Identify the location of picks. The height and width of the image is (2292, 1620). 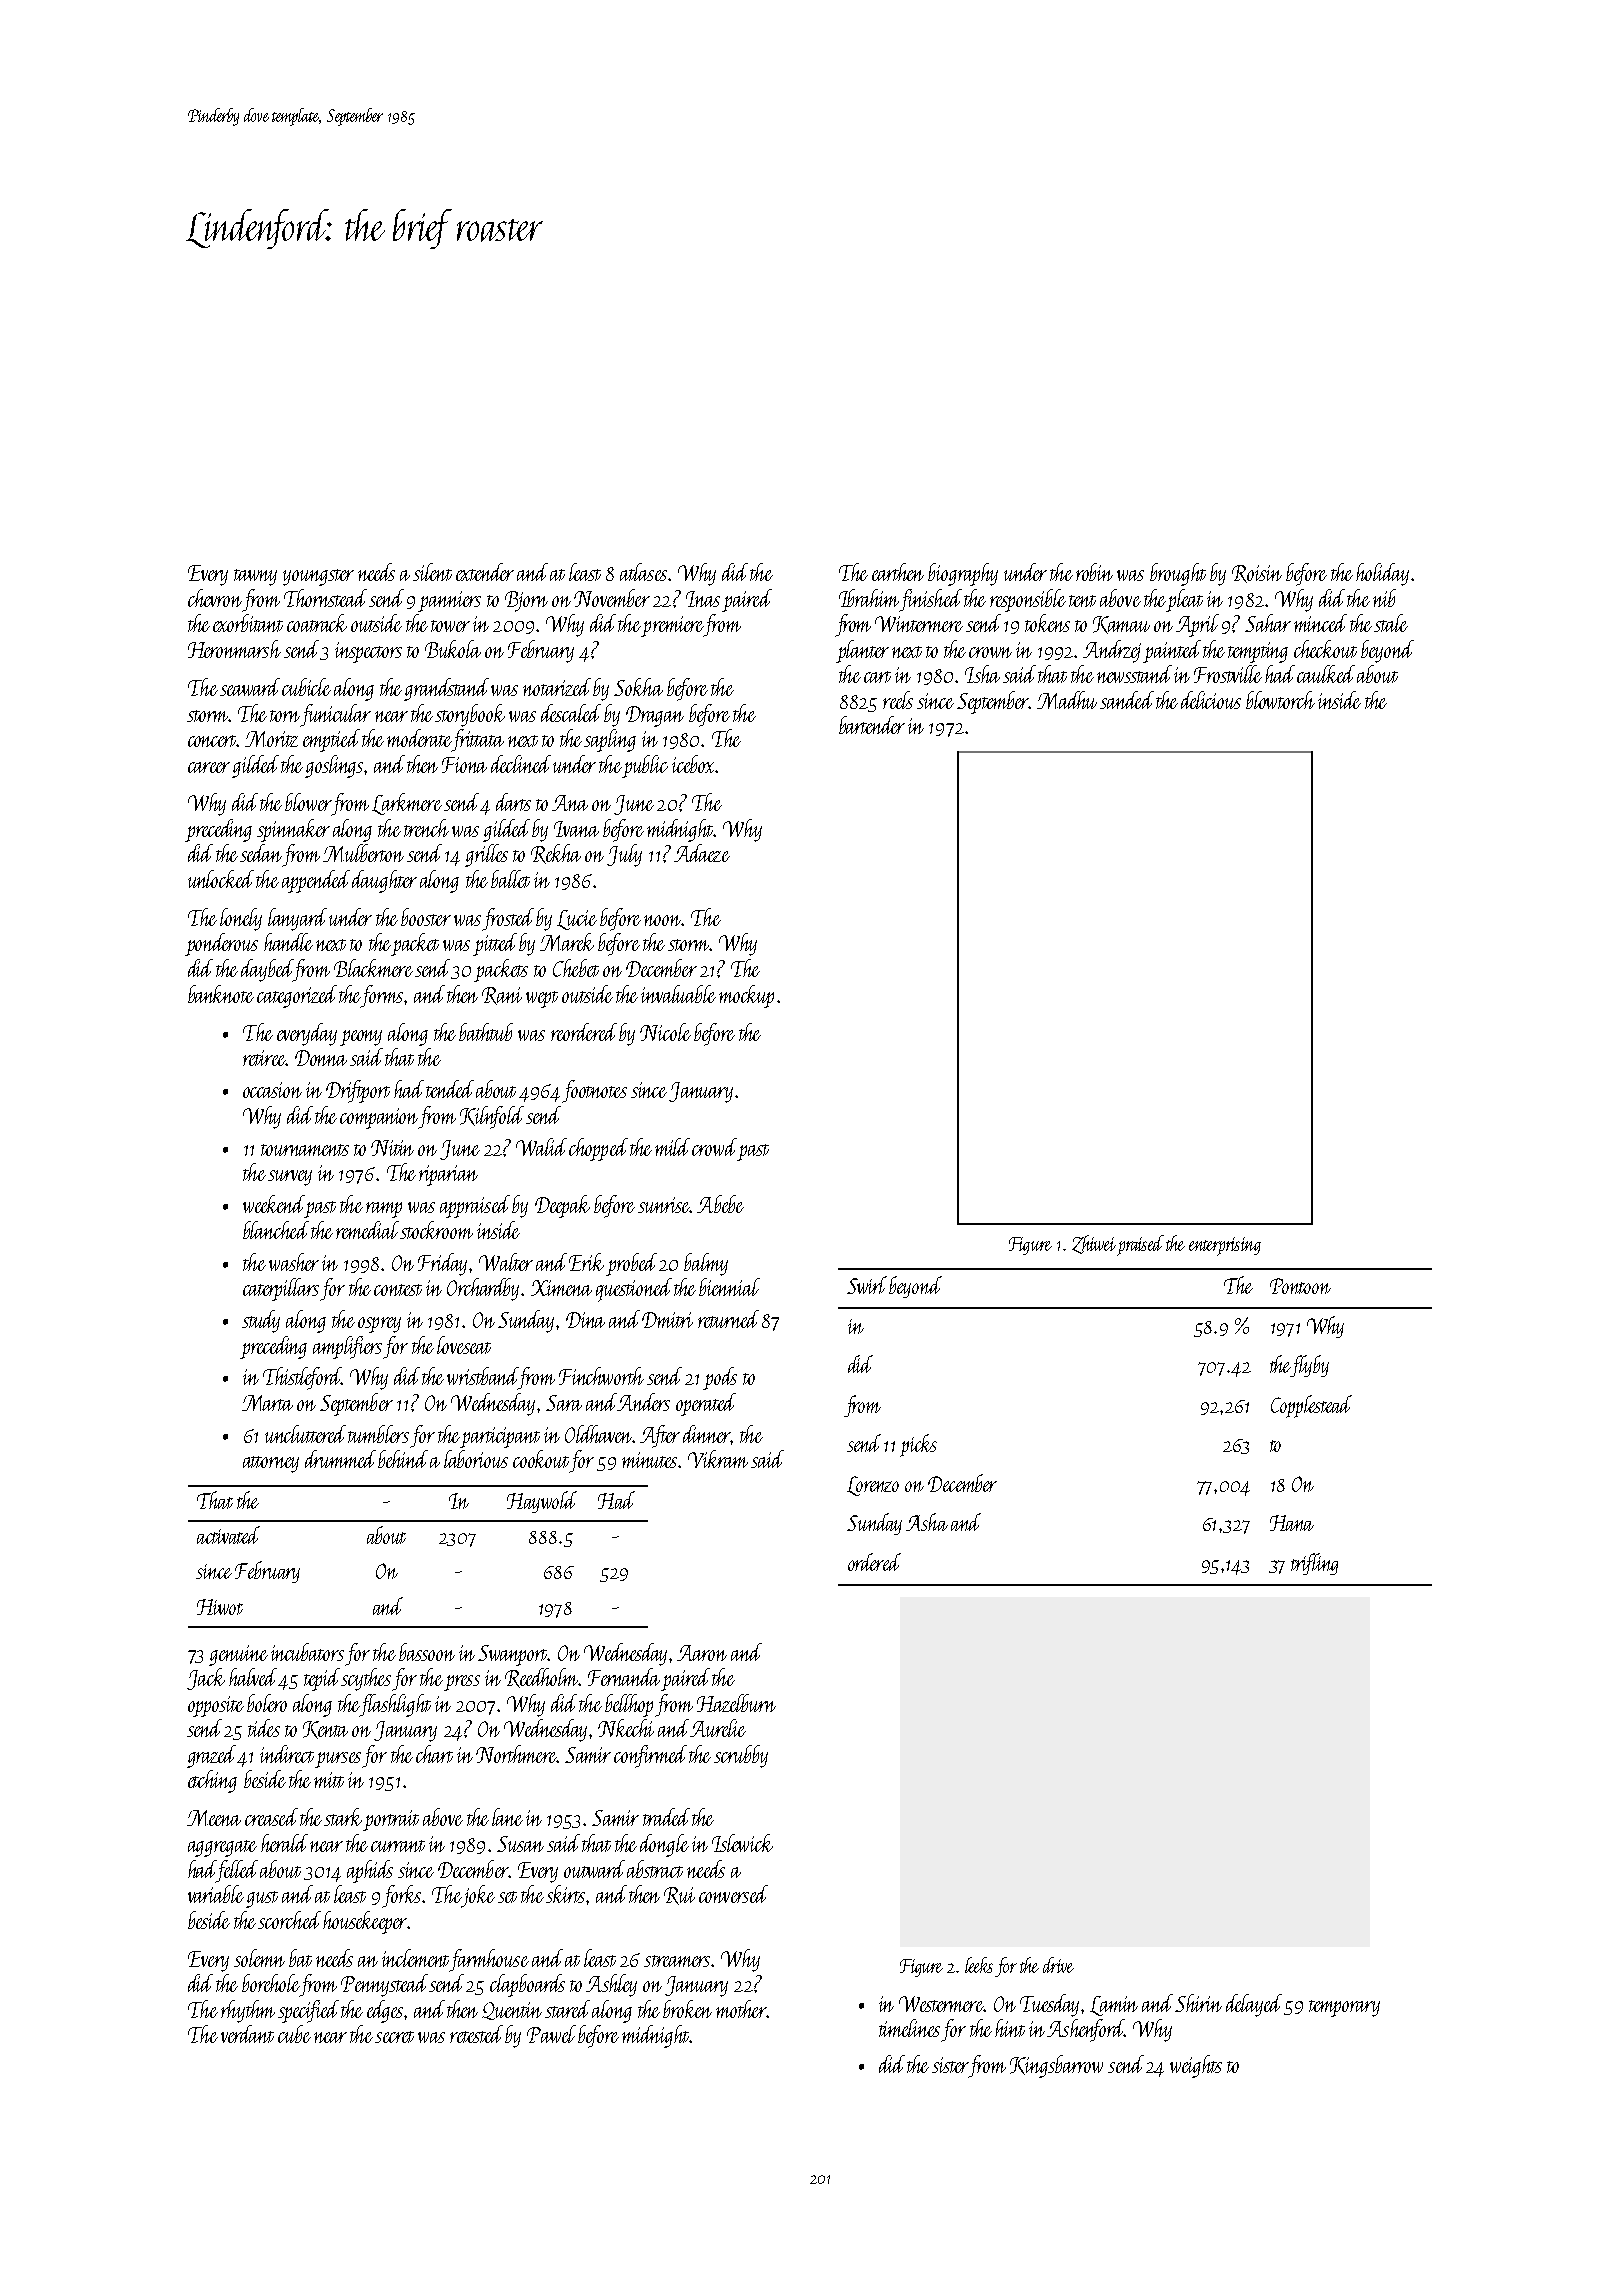
(918, 1445).
